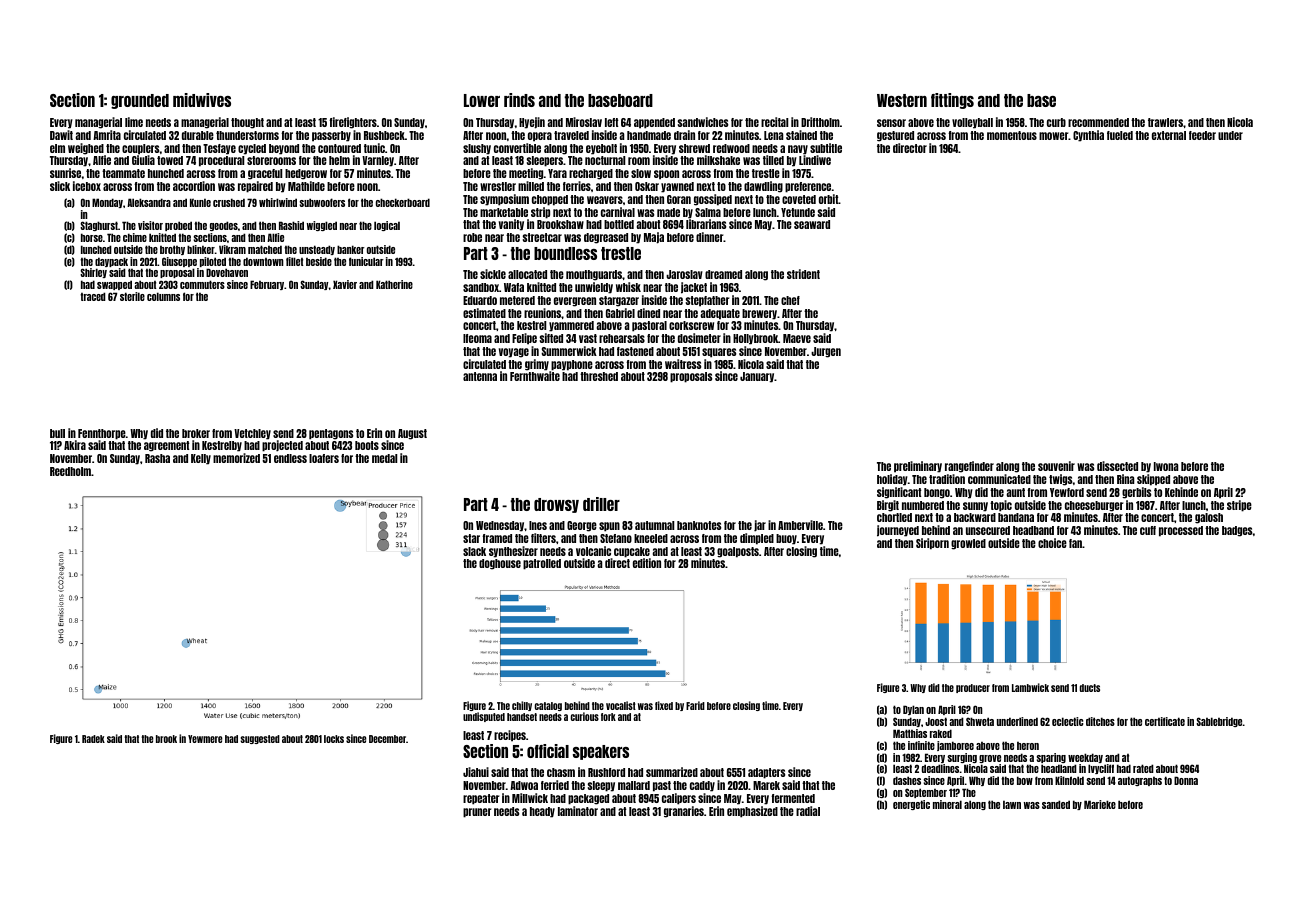  I want to click on driller, so click(601, 504).
